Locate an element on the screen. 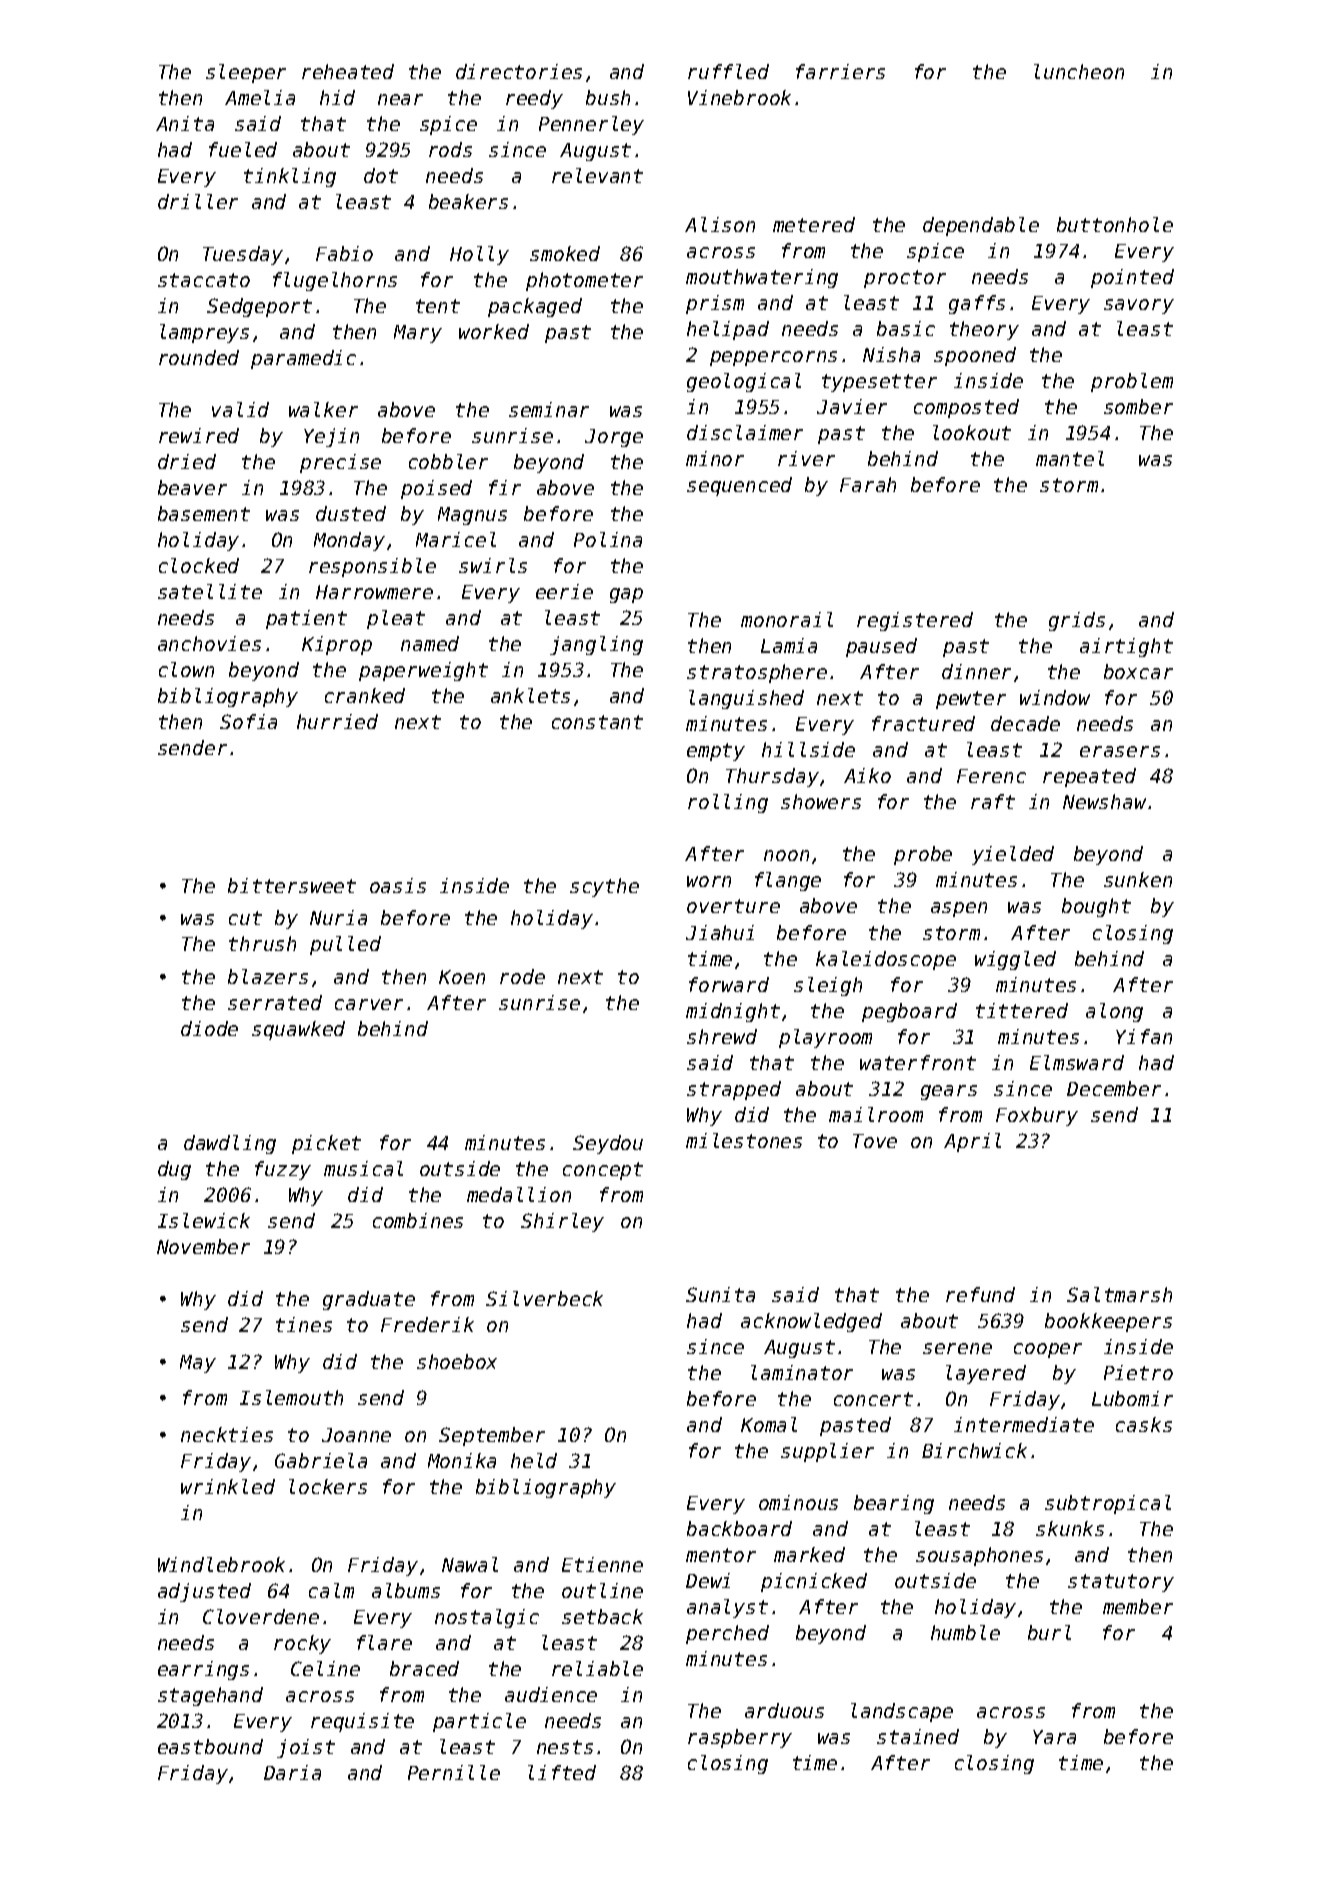 This screenshot has width=1331, height=1882. rode is located at coordinates (522, 976).
